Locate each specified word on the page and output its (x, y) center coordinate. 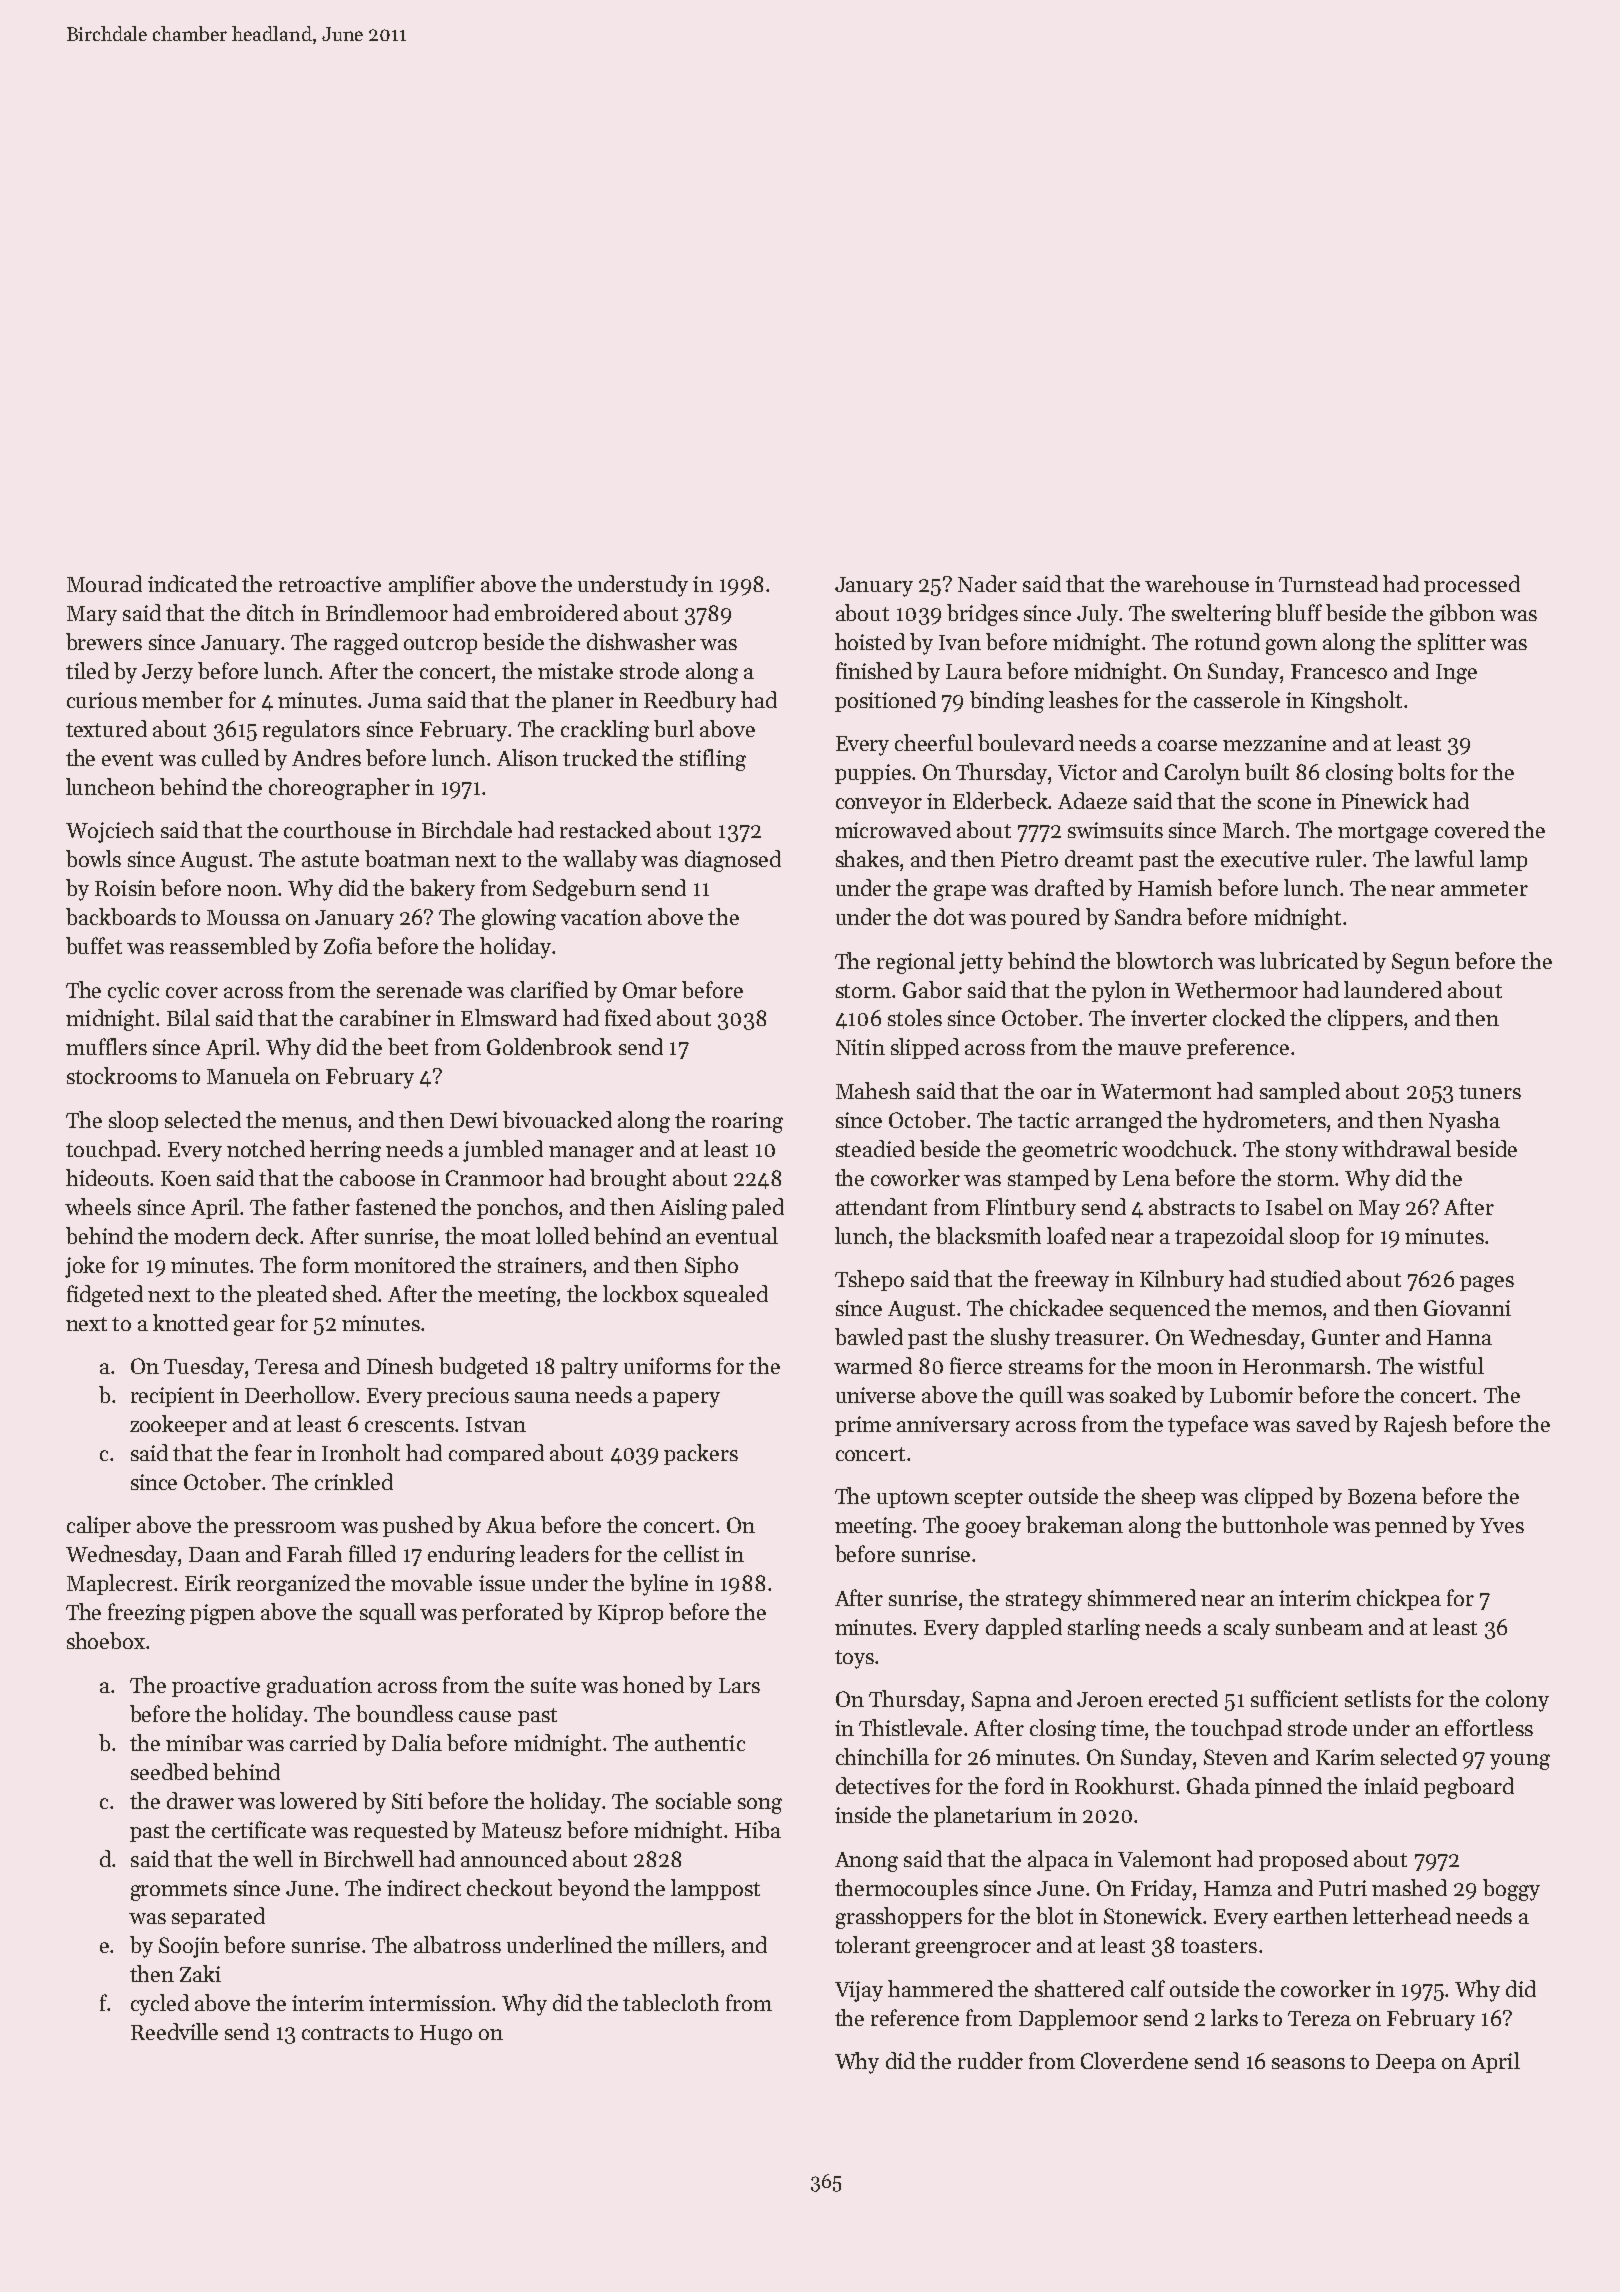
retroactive (330, 584)
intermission (430, 2003)
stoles (915, 1017)
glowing (519, 919)
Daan (214, 1554)
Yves (1502, 1525)
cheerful (934, 742)
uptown (913, 1499)
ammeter (1484, 889)
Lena (1146, 1178)
